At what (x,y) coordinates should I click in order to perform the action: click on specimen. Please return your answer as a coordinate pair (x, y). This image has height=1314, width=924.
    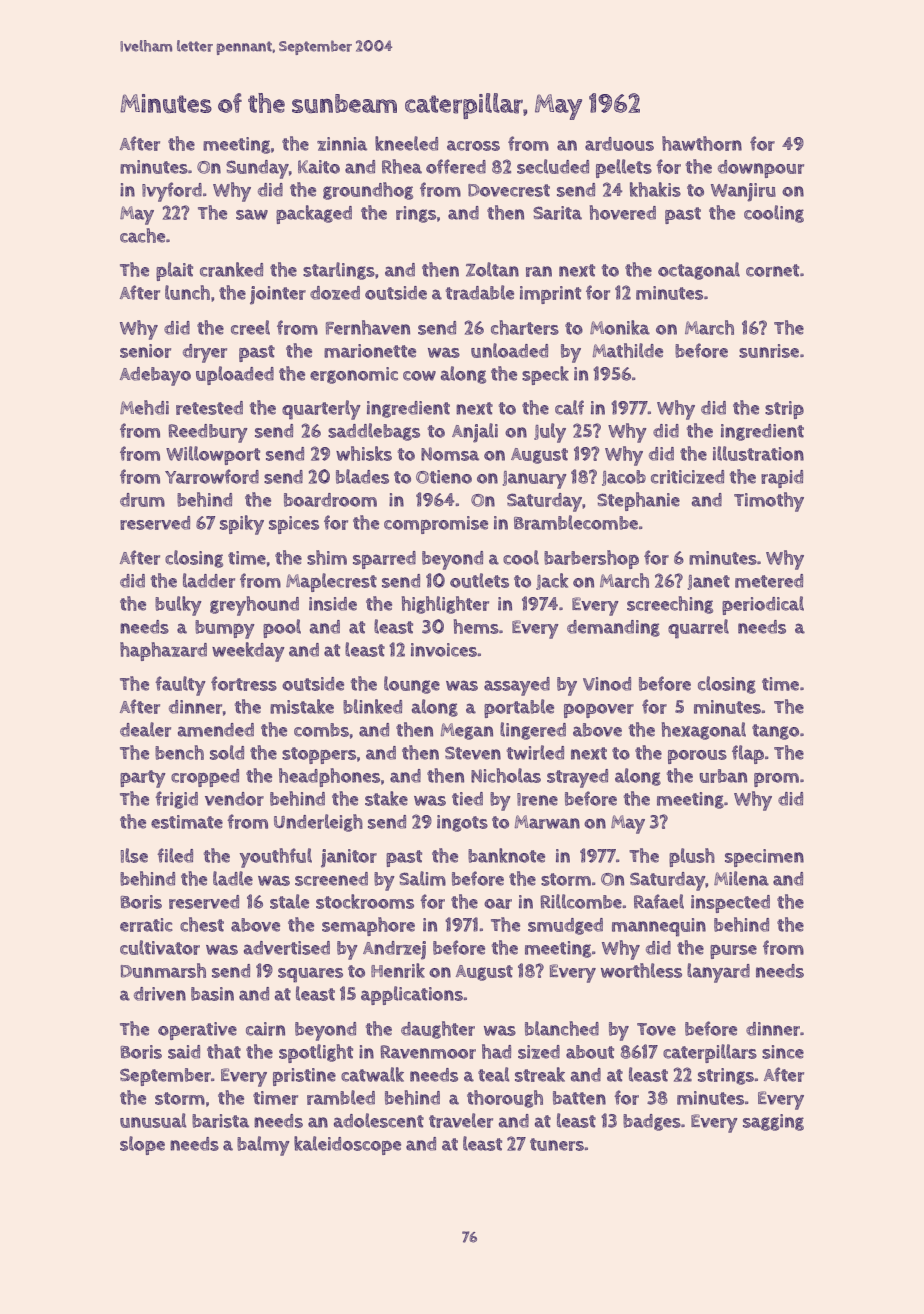
    Looking at the image, I should click on (764, 858).
